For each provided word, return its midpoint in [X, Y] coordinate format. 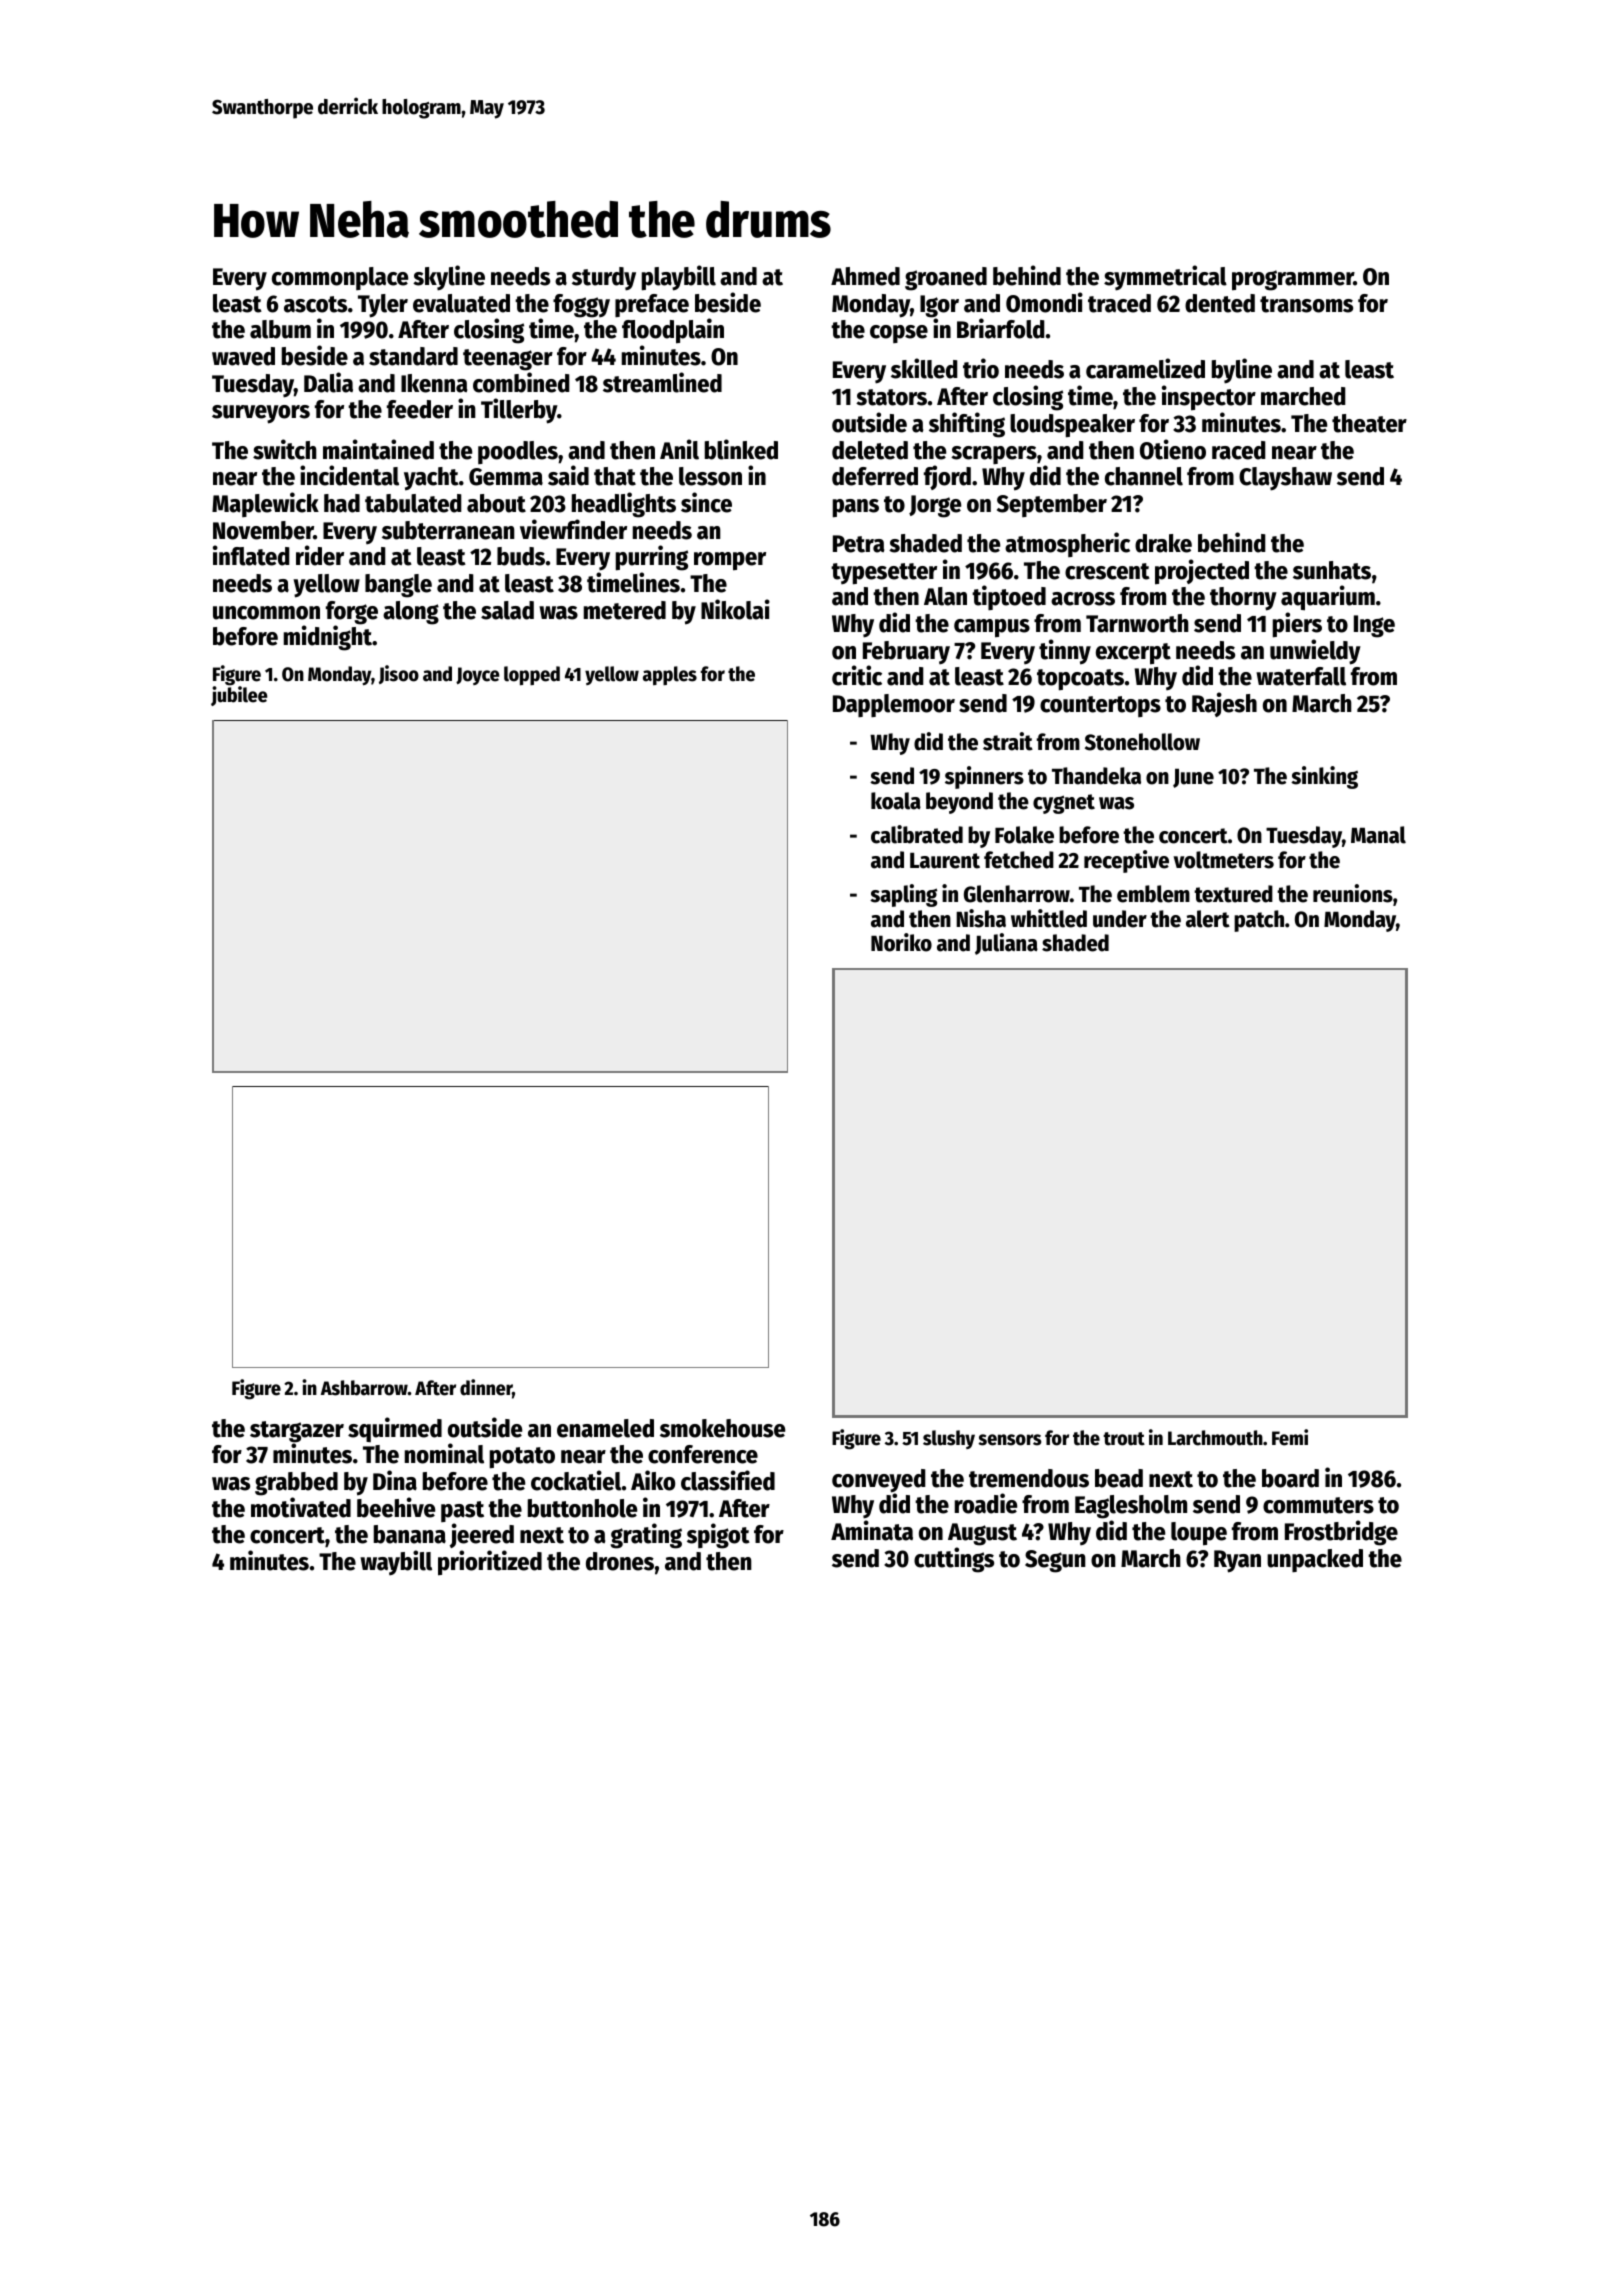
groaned [946, 279]
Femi [1290, 1437]
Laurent [945, 861]
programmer [1293, 280]
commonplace [340, 278]
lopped [532, 675]
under [1120, 919]
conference [703, 1454]
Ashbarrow [364, 1388]
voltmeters [1223, 860]
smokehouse [722, 1428]
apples [670, 675]
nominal [444, 1453]
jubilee [239, 696]
